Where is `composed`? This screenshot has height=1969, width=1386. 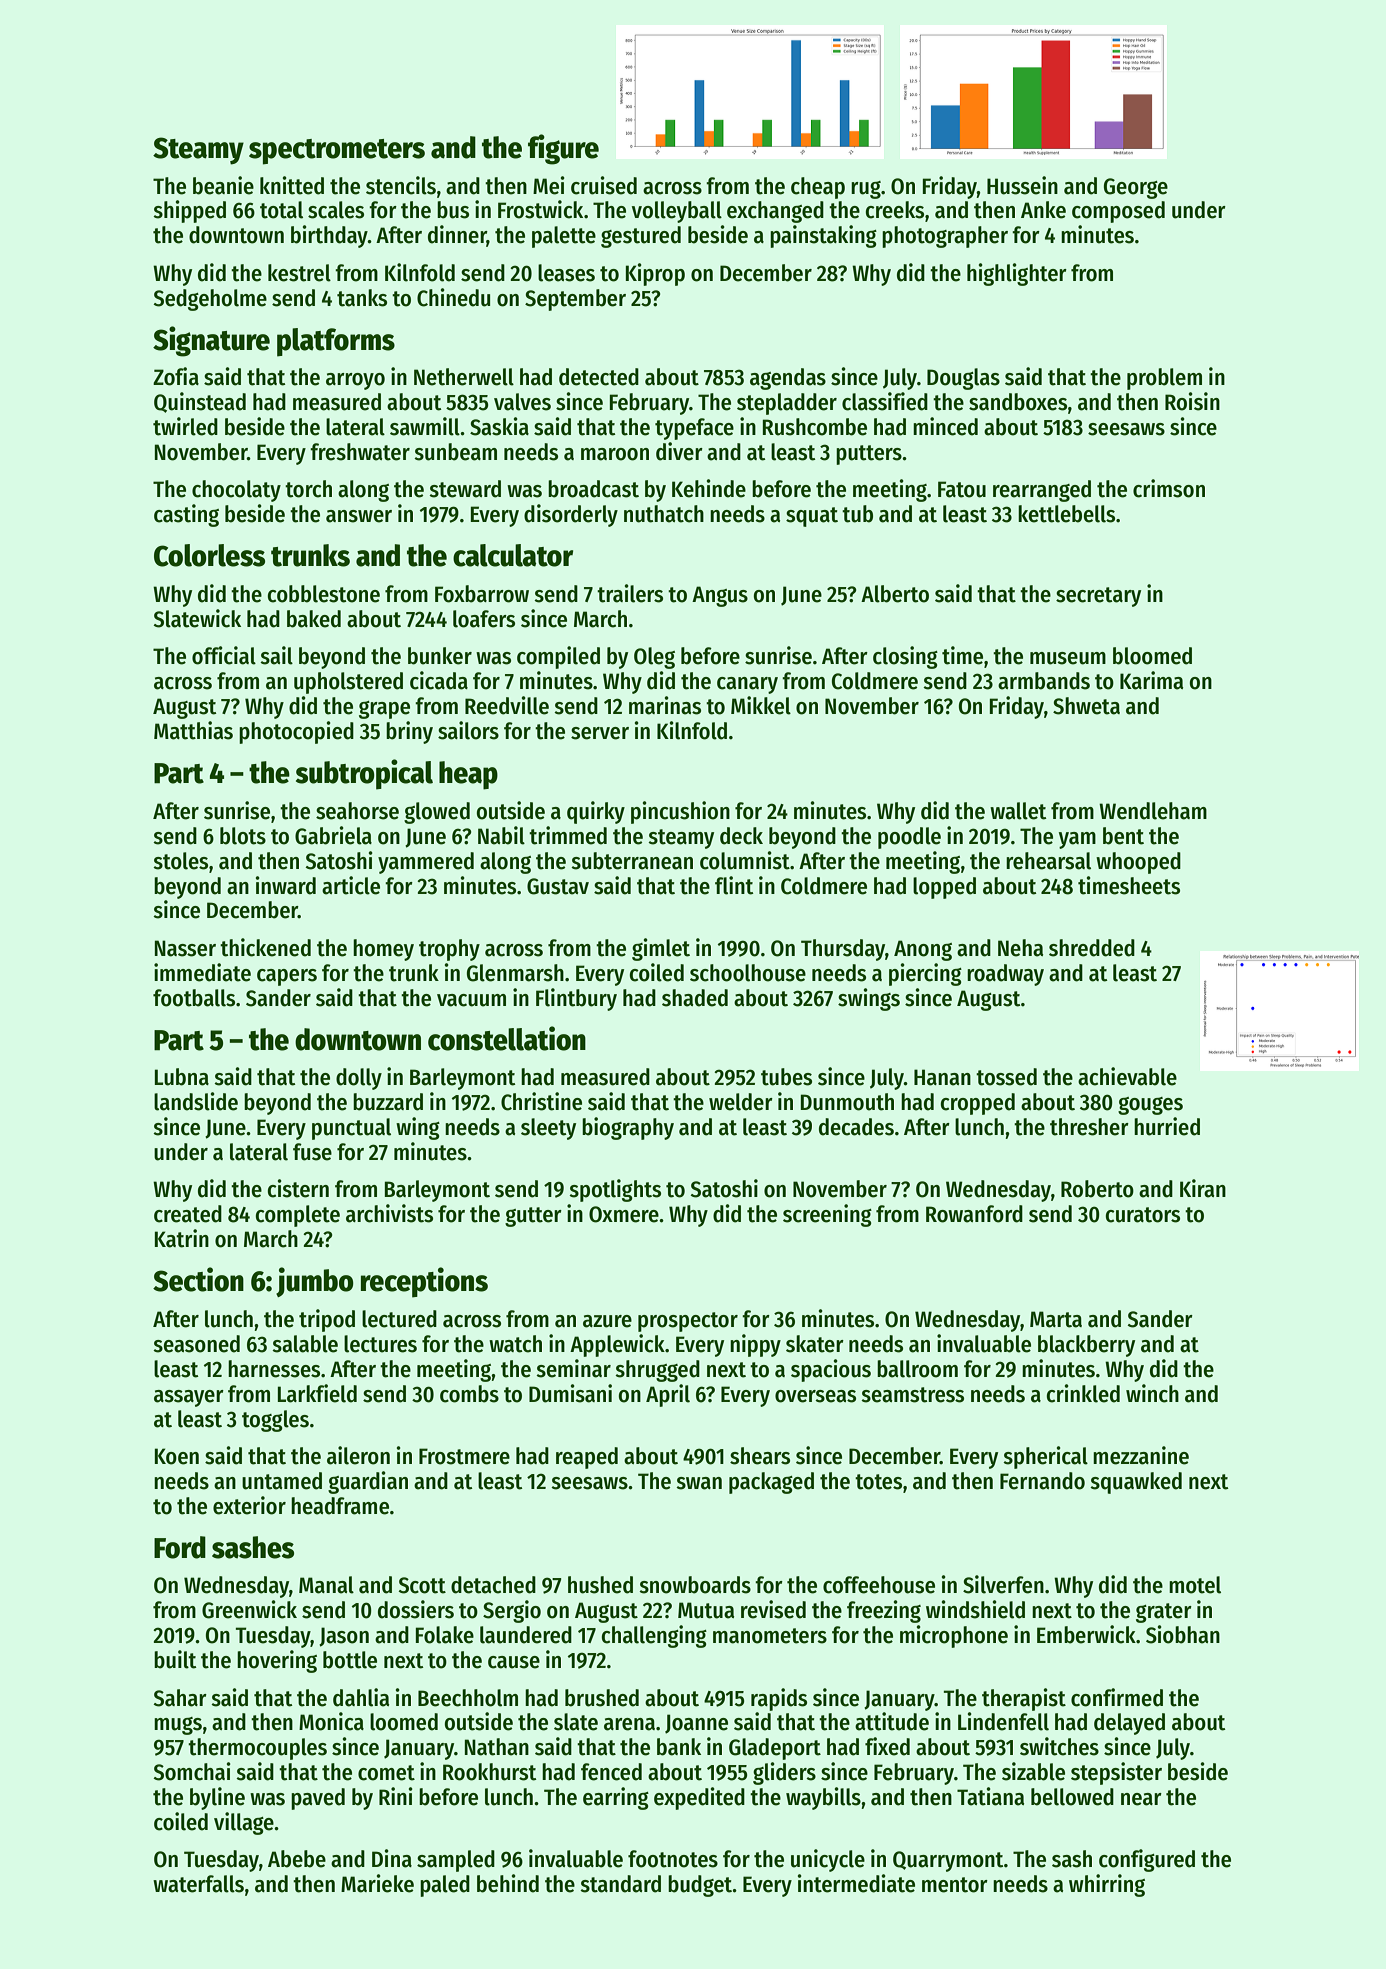 composed is located at coordinates (1118, 212).
